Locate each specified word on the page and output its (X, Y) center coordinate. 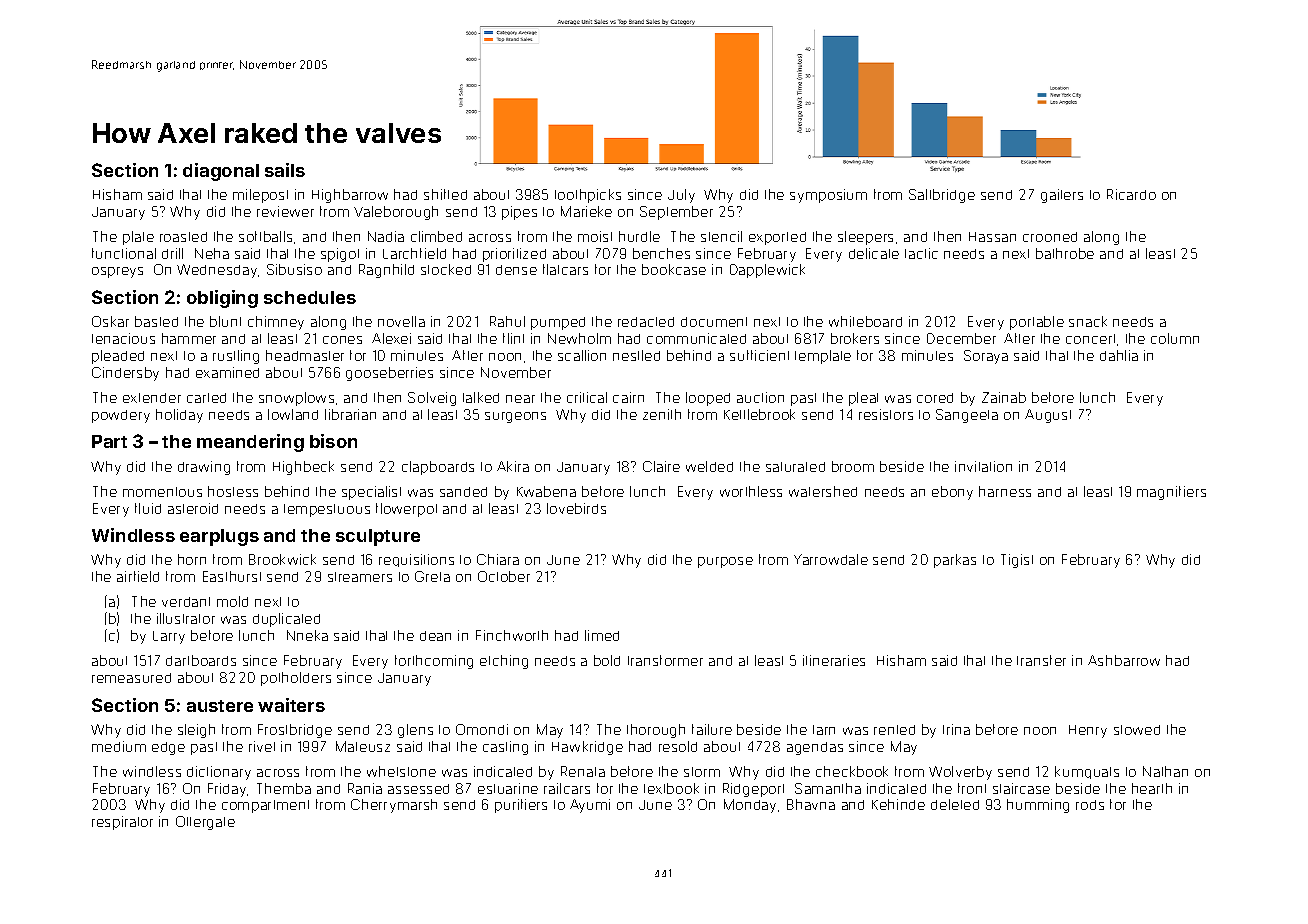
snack (1088, 321)
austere (220, 706)
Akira (513, 466)
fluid (148, 508)
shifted (445, 194)
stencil (721, 236)
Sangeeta (967, 416)
